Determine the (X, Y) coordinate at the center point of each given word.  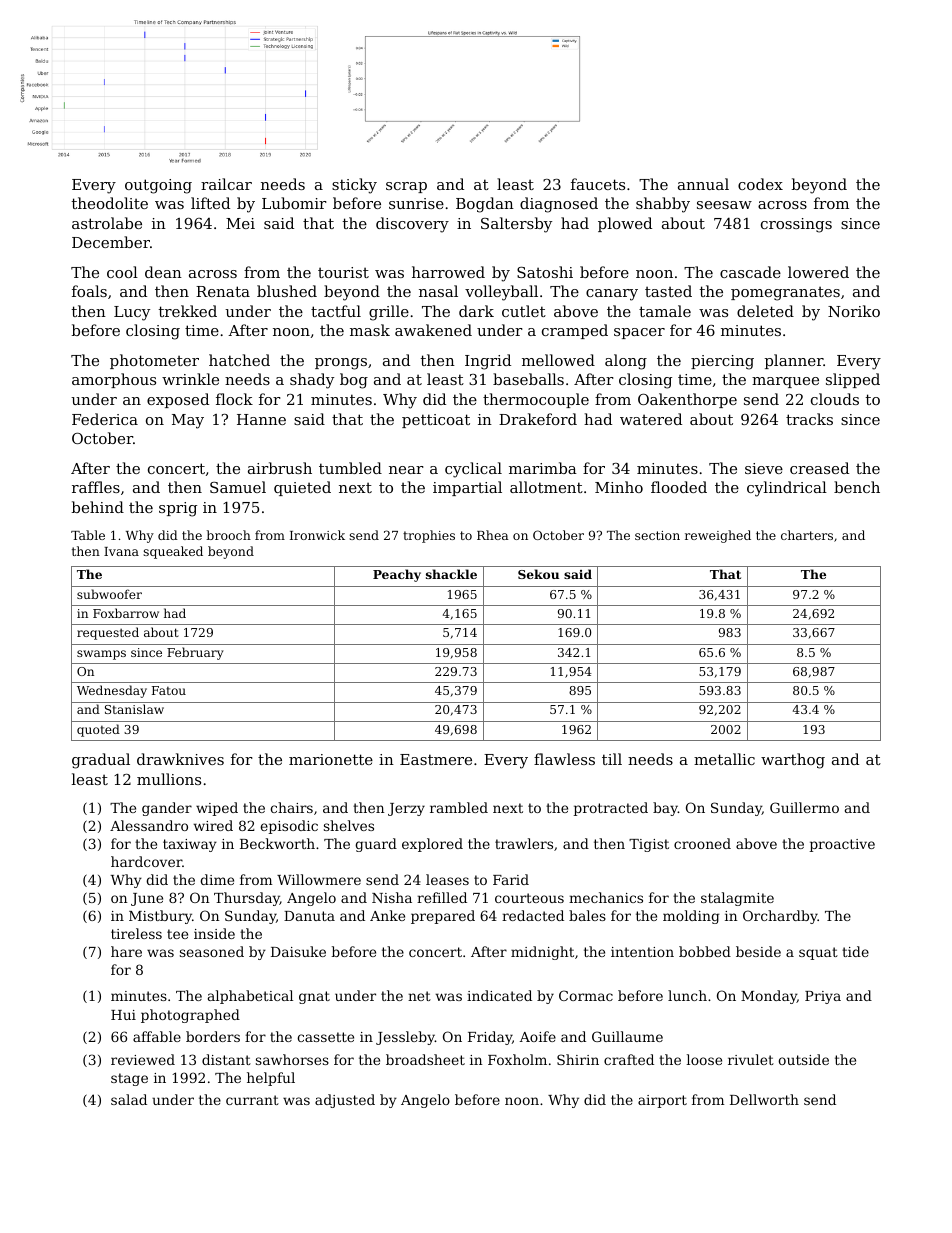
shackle (451, 574)
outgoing (158, 186)
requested (108, 633)
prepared (443, 917)
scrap (406, 187)
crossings (796, 225)
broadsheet (425, 1059)
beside (758, 951)
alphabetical (250, 997)
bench (857, 487)
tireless (136, 933)
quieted (302, 488)
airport (662, 1101)
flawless (564, 759)
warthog (793, 761)
